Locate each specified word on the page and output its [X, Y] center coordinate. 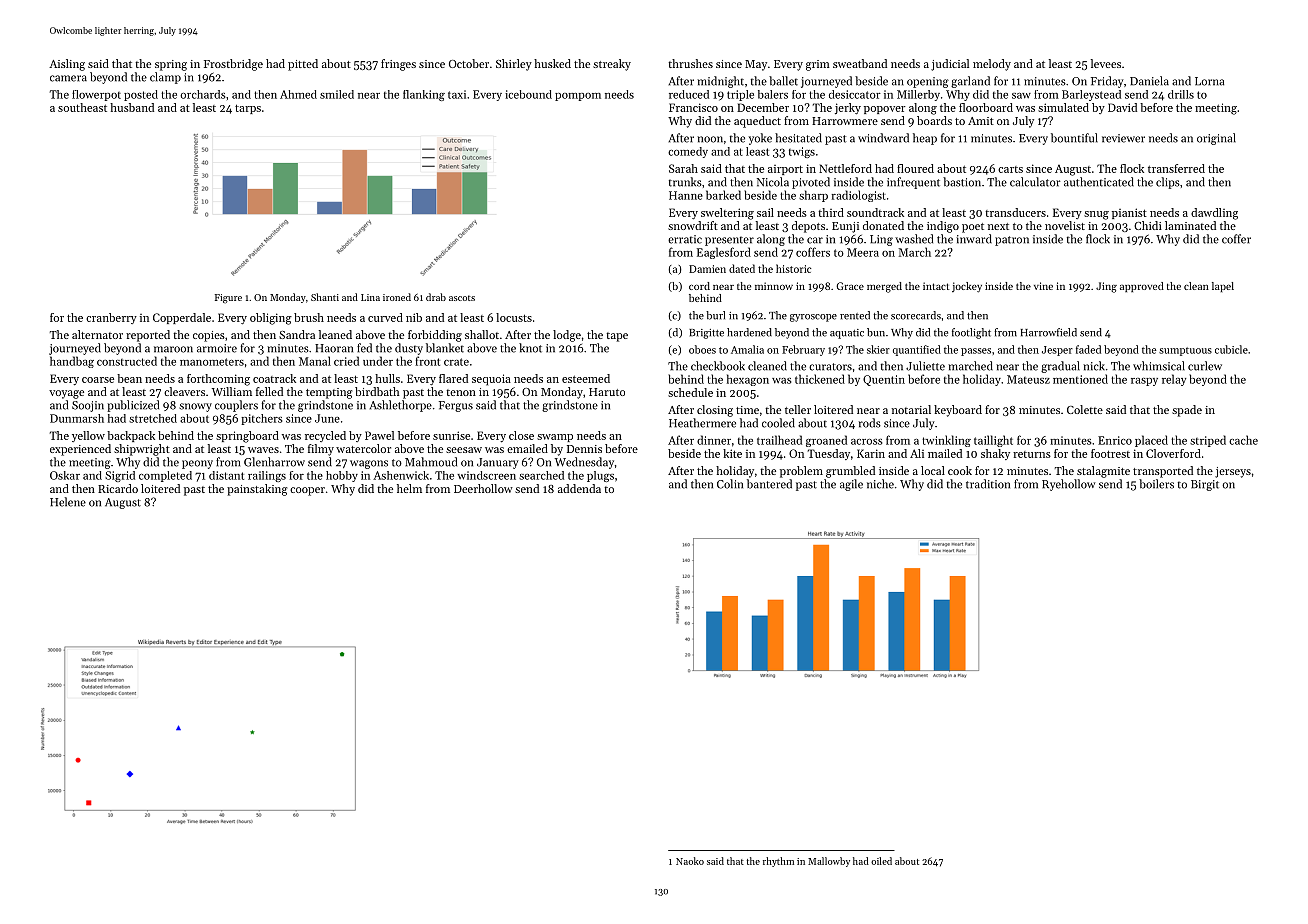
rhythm [778, 862]
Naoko [690, 861]
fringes [398, 65]
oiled [881, 861]
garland [970, 82]
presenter [729, 241]
